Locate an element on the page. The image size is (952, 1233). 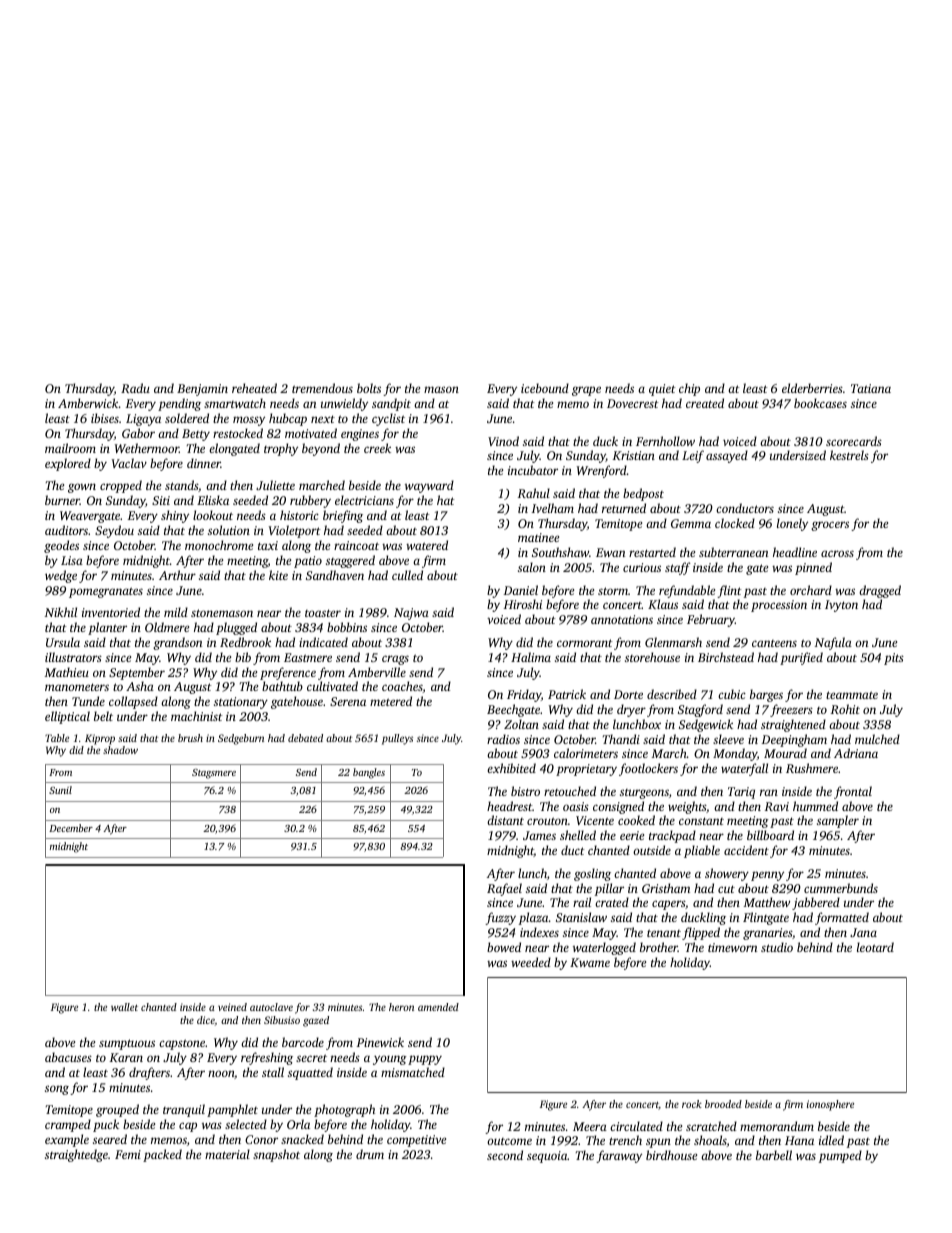
Gemma is located at coordinates (691, 523).
